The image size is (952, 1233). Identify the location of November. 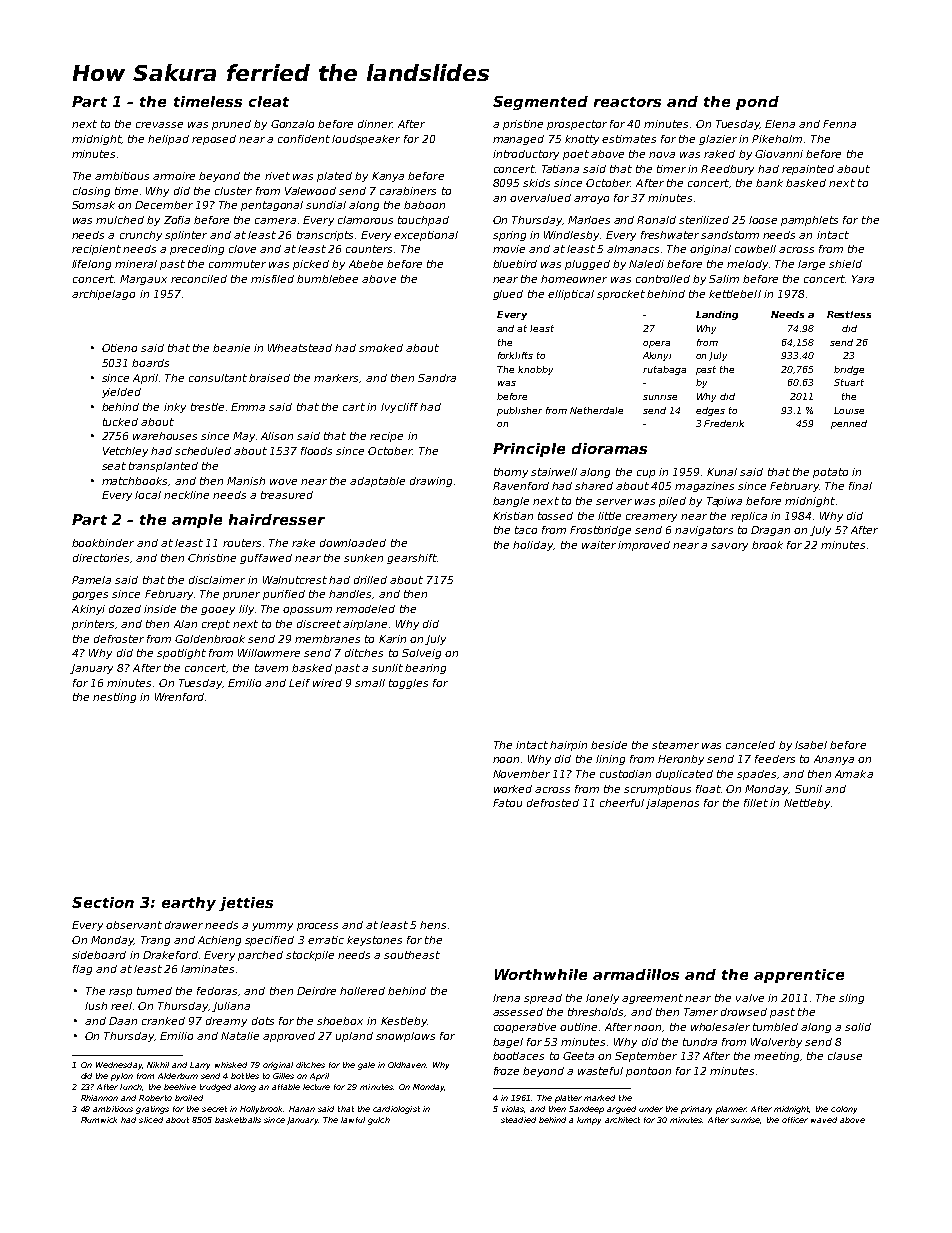
(521, 774).
